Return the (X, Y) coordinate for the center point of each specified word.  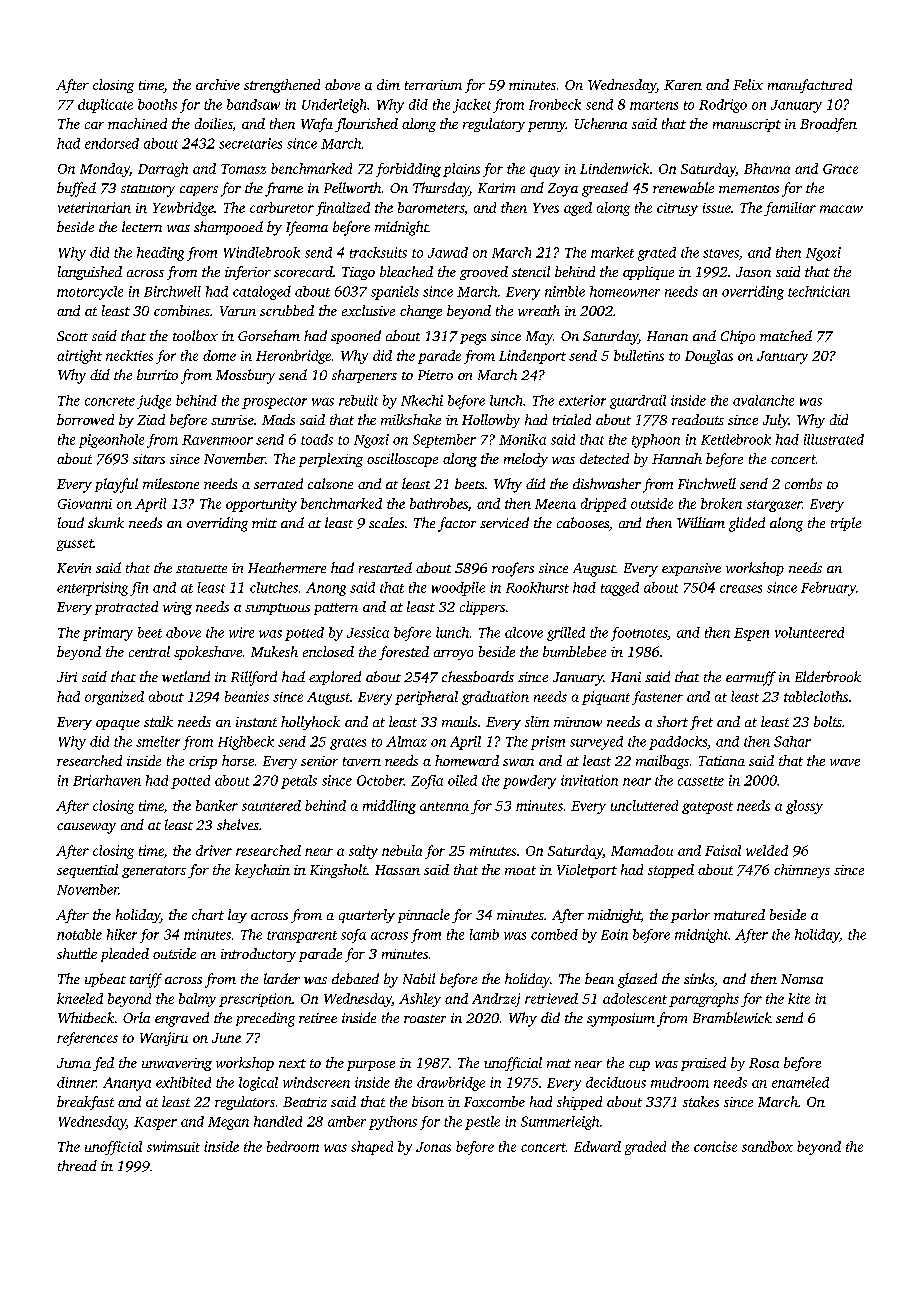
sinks (699, 978)
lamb (484, 934)
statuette (201, 569)
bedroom (293, 1146)
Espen (751, 634)
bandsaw (253, 104)
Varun (238, 311)
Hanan (667, 336)
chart (208, 914)
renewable (683, 187)
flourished (366, 125)
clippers (482, 608)
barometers (431, 207)
